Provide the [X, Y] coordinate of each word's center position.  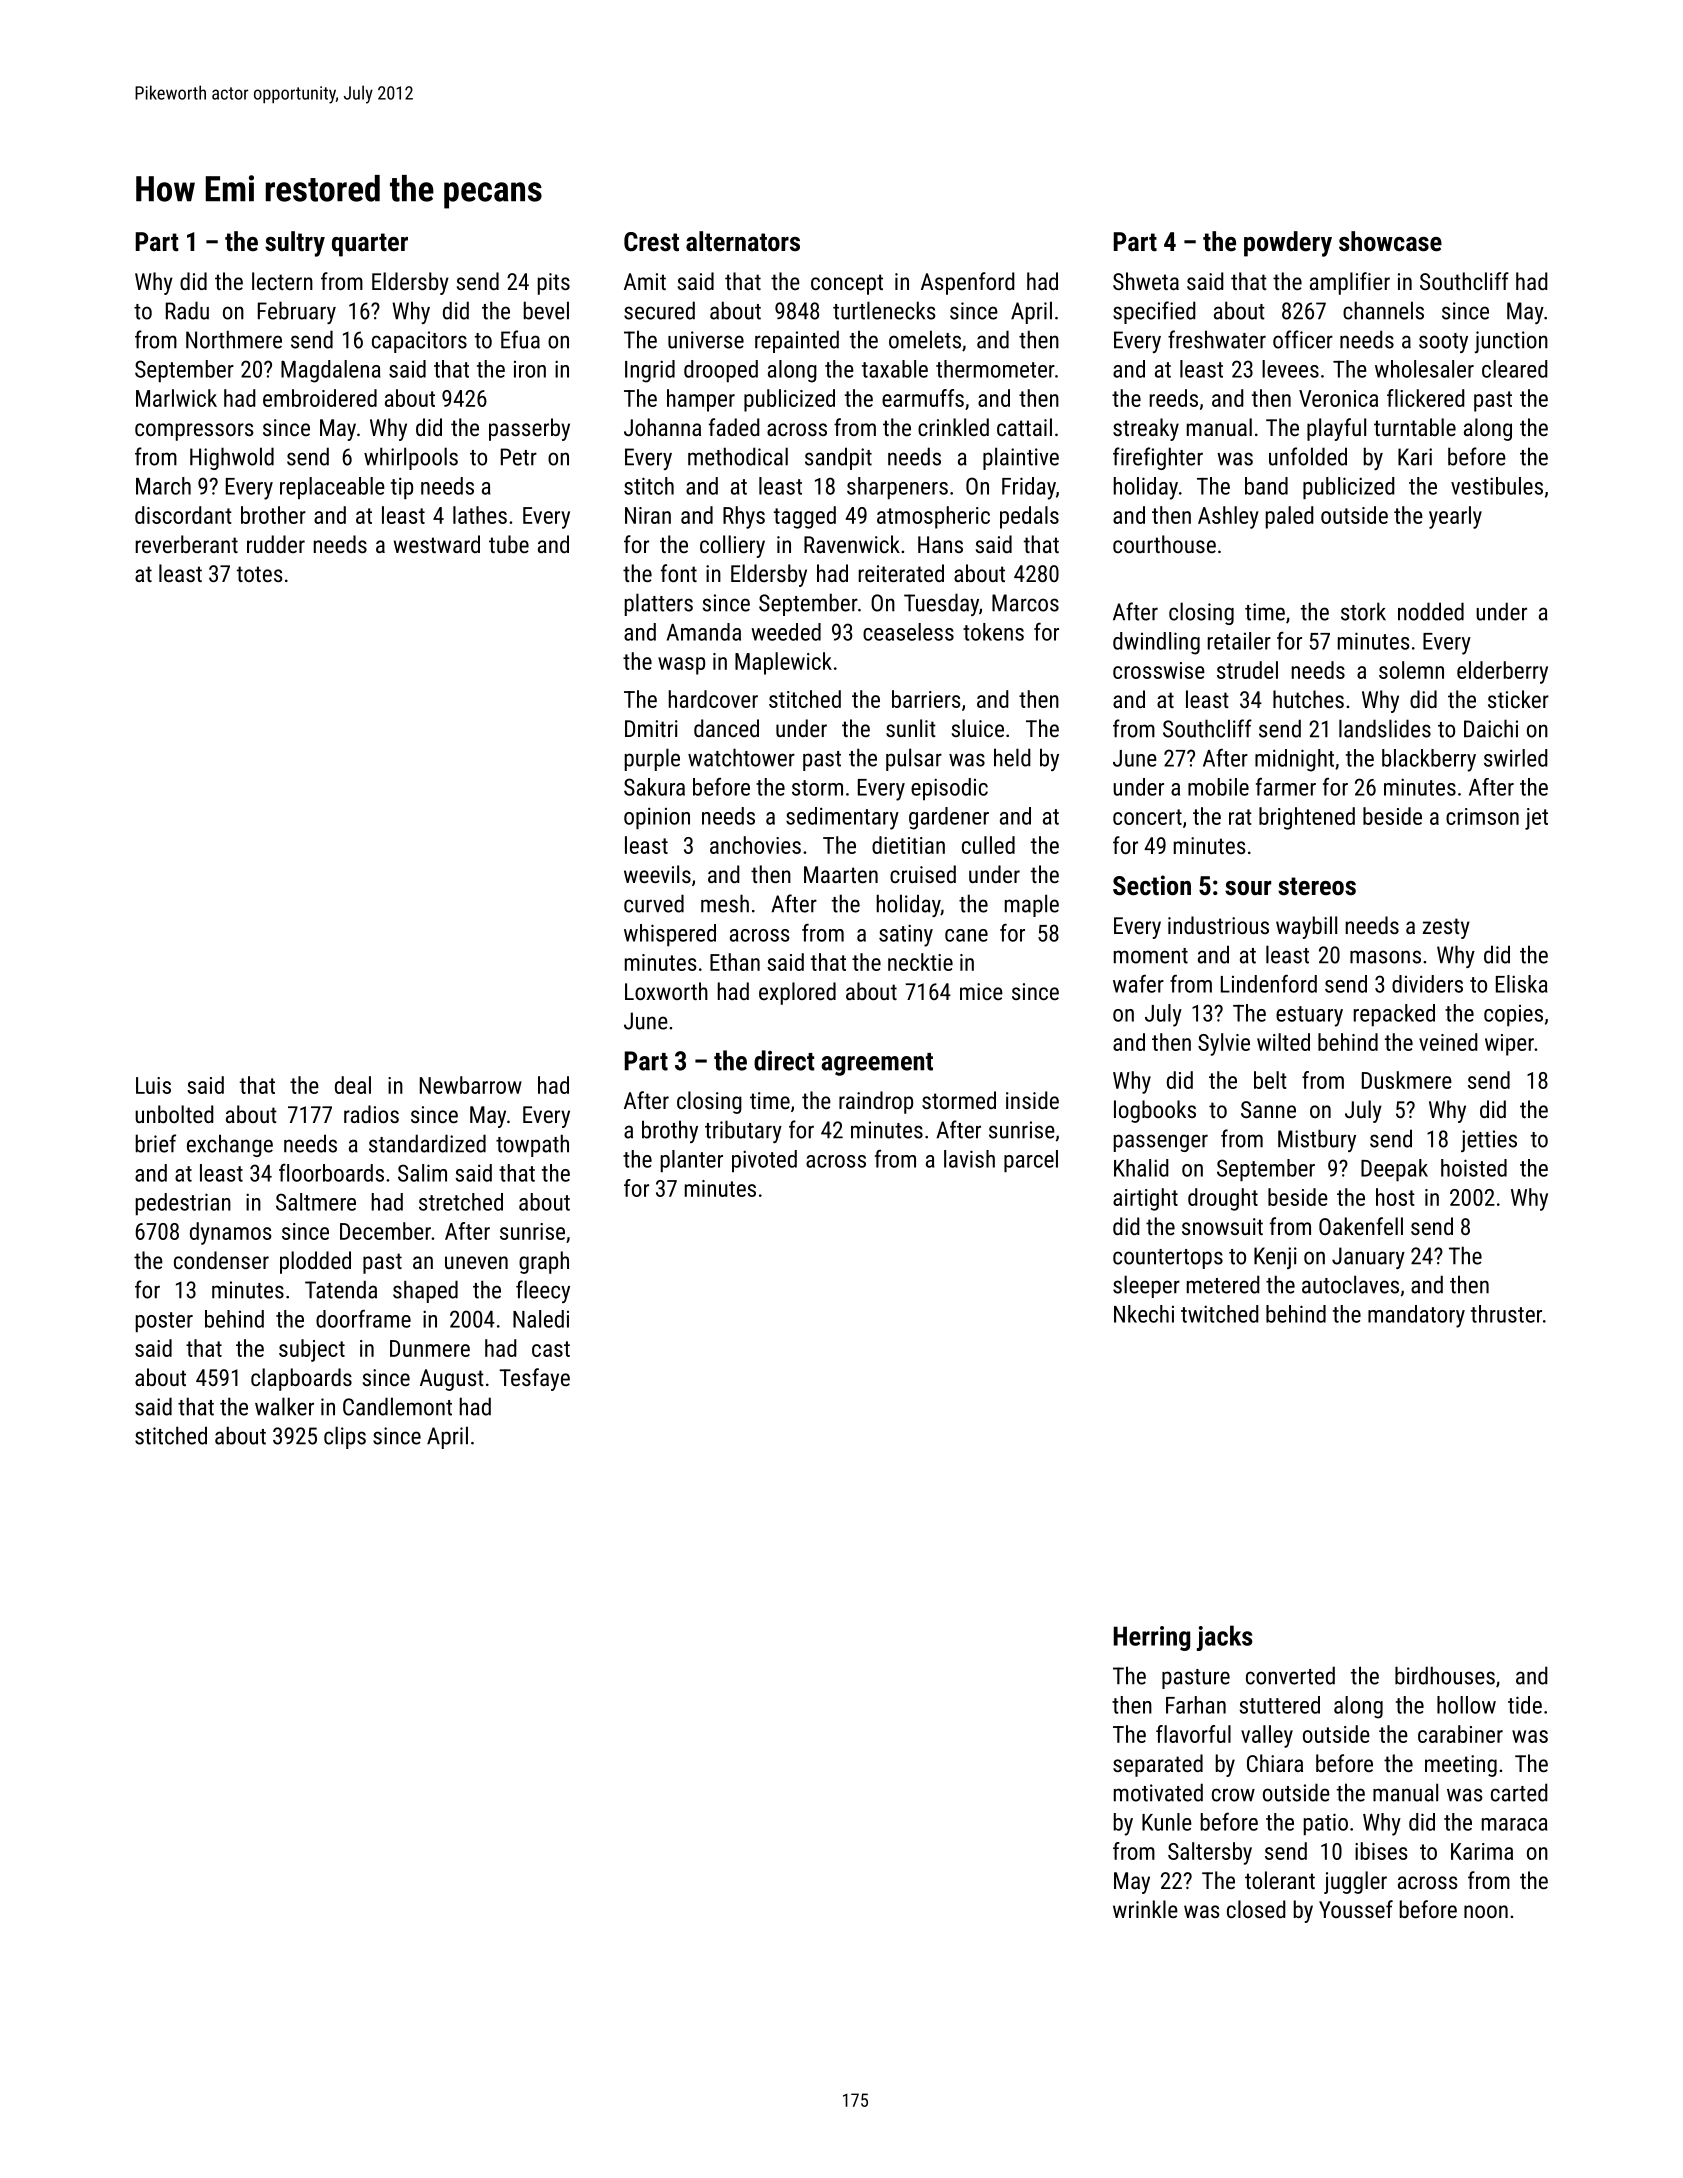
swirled [1516, 758]
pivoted [764, 1161]
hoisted [1474, 1168]
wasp [681, 666]
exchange [230, 1145]
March [163, 486]
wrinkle [1145, 1909]
